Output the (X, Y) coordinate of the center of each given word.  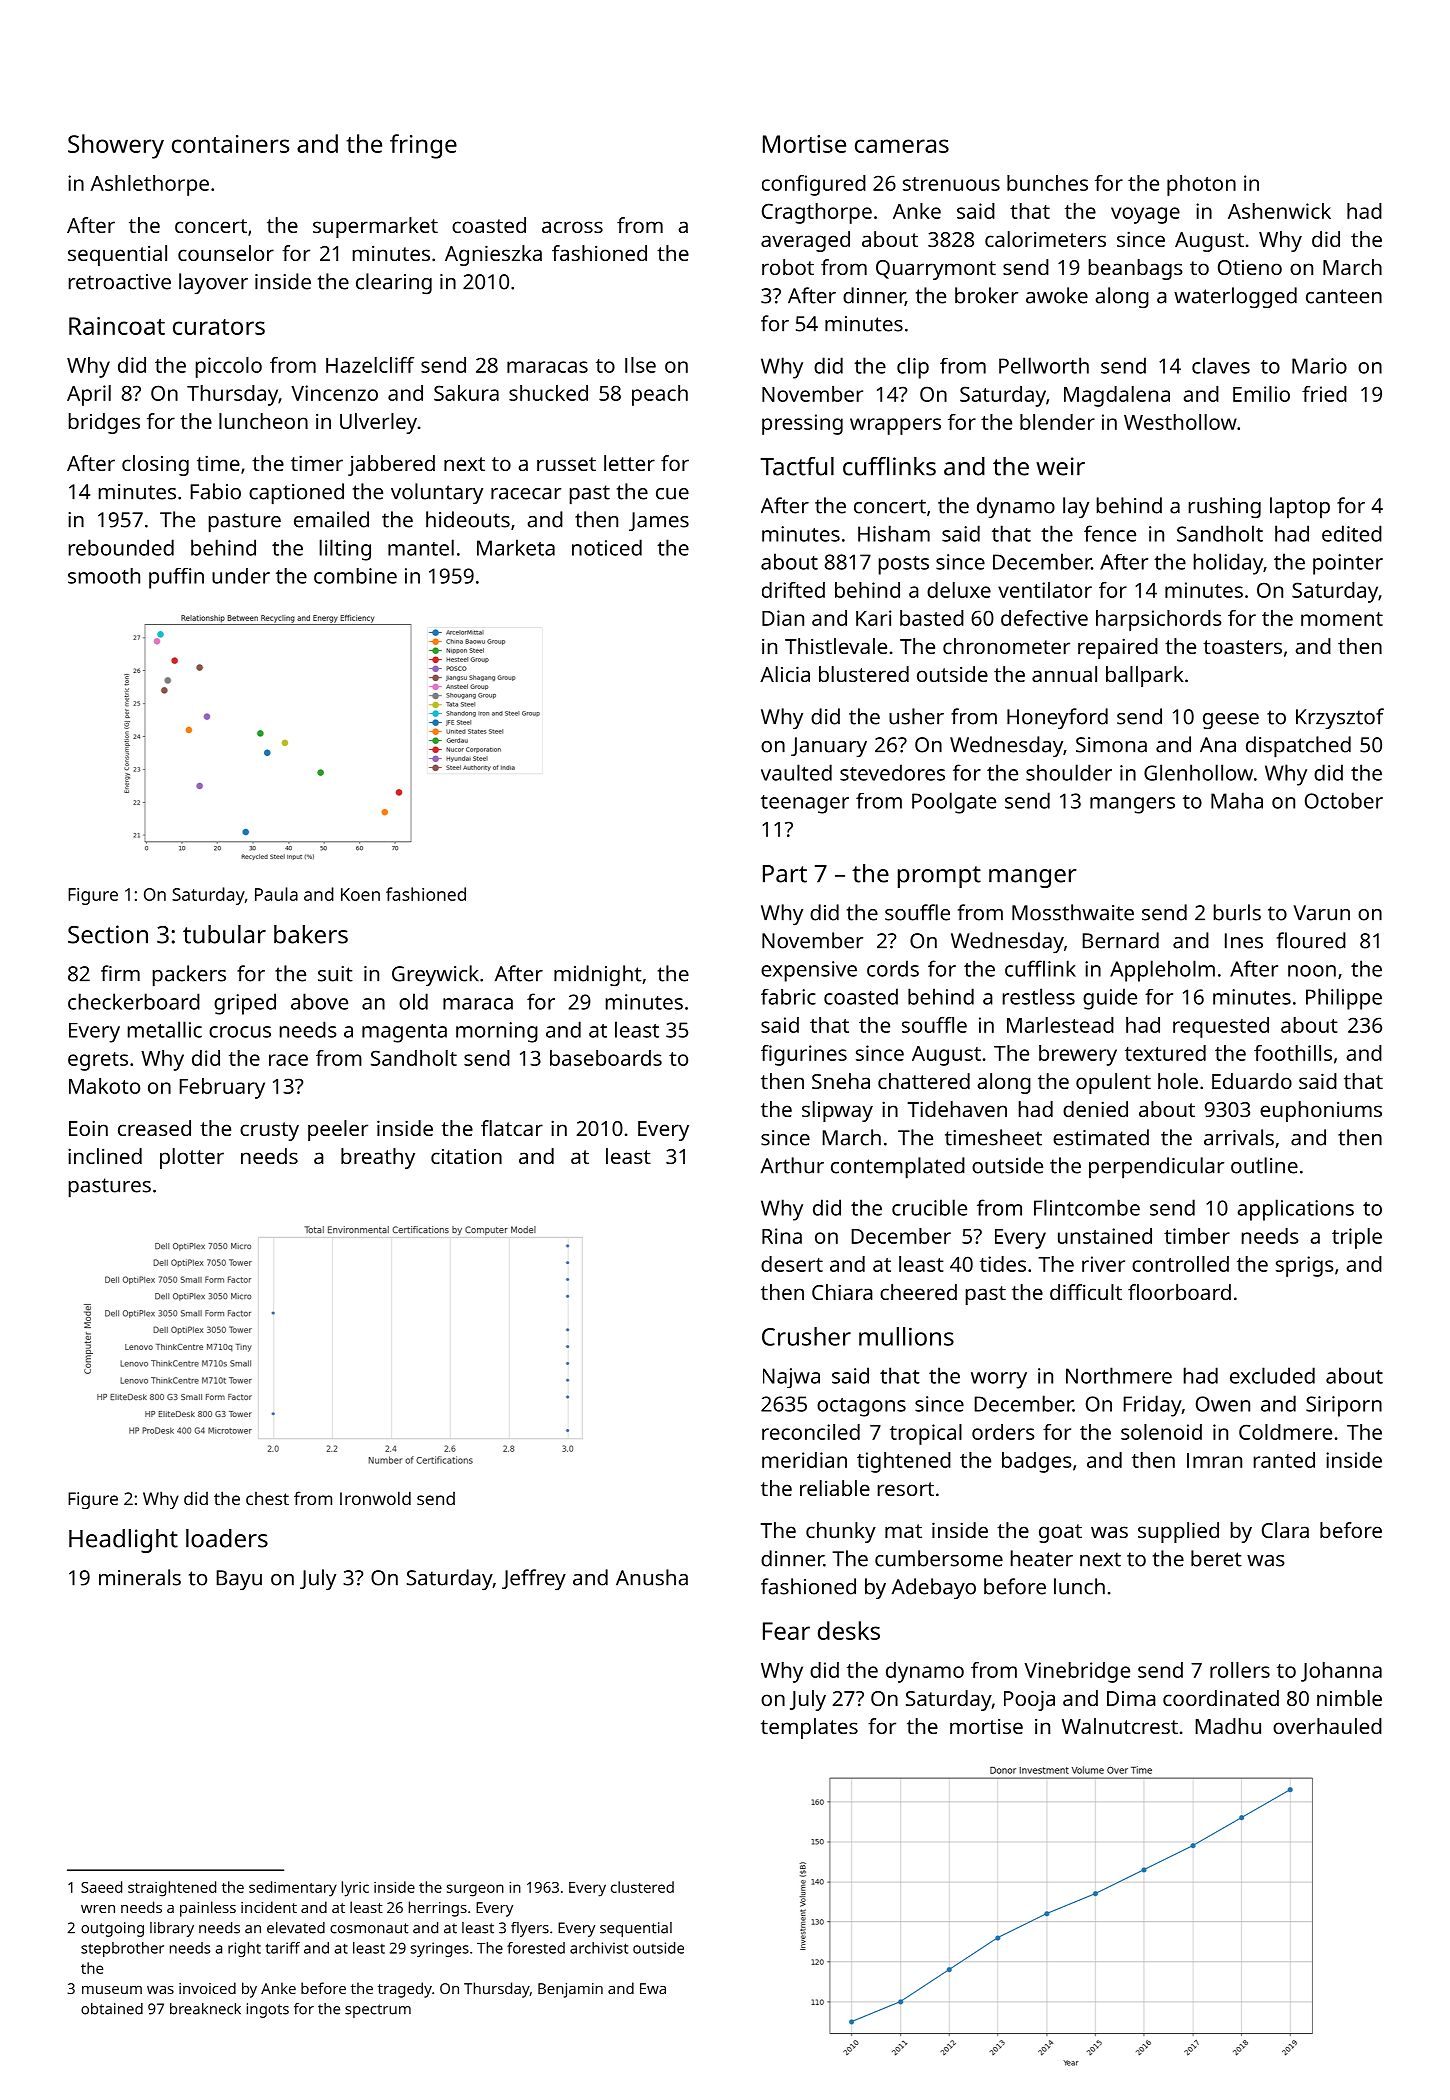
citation (466, 1156)
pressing (802, 424)
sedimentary (293, 1889)
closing (155, 465)
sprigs (1305, 1266)
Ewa (653, 1988)
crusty (269, 1131)
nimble (1349, 1698)
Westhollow (1180, 422)
